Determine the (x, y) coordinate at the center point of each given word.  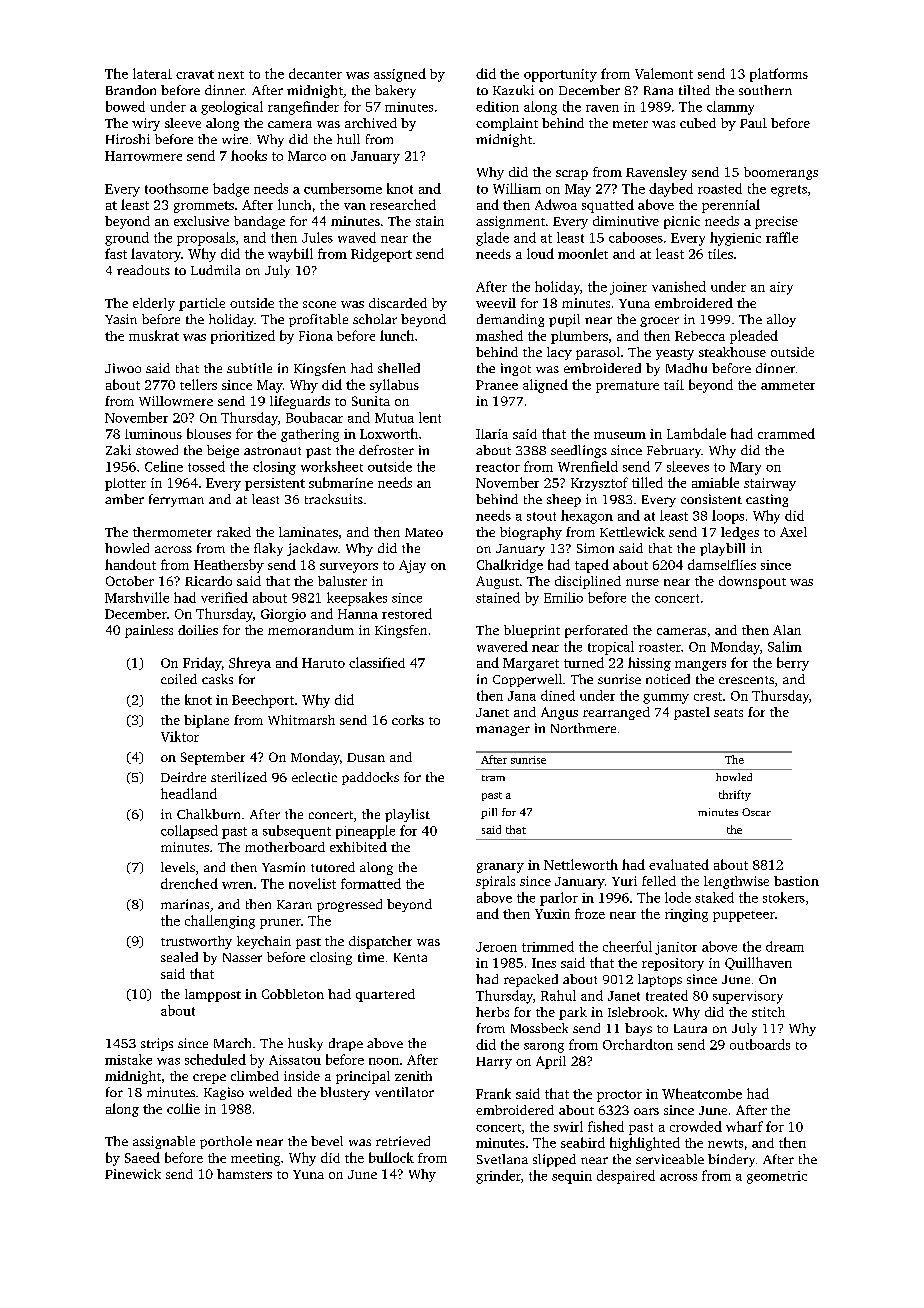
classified (377, 662)
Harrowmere (143, 156)
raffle (782, 237)
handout (130, 564)
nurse (642, 582)
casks (217, 679)
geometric (777, 1177)
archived (371, 123)
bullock (391, 1157)
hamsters (244, 1174)
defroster (386, 450)
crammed (786, 433)
